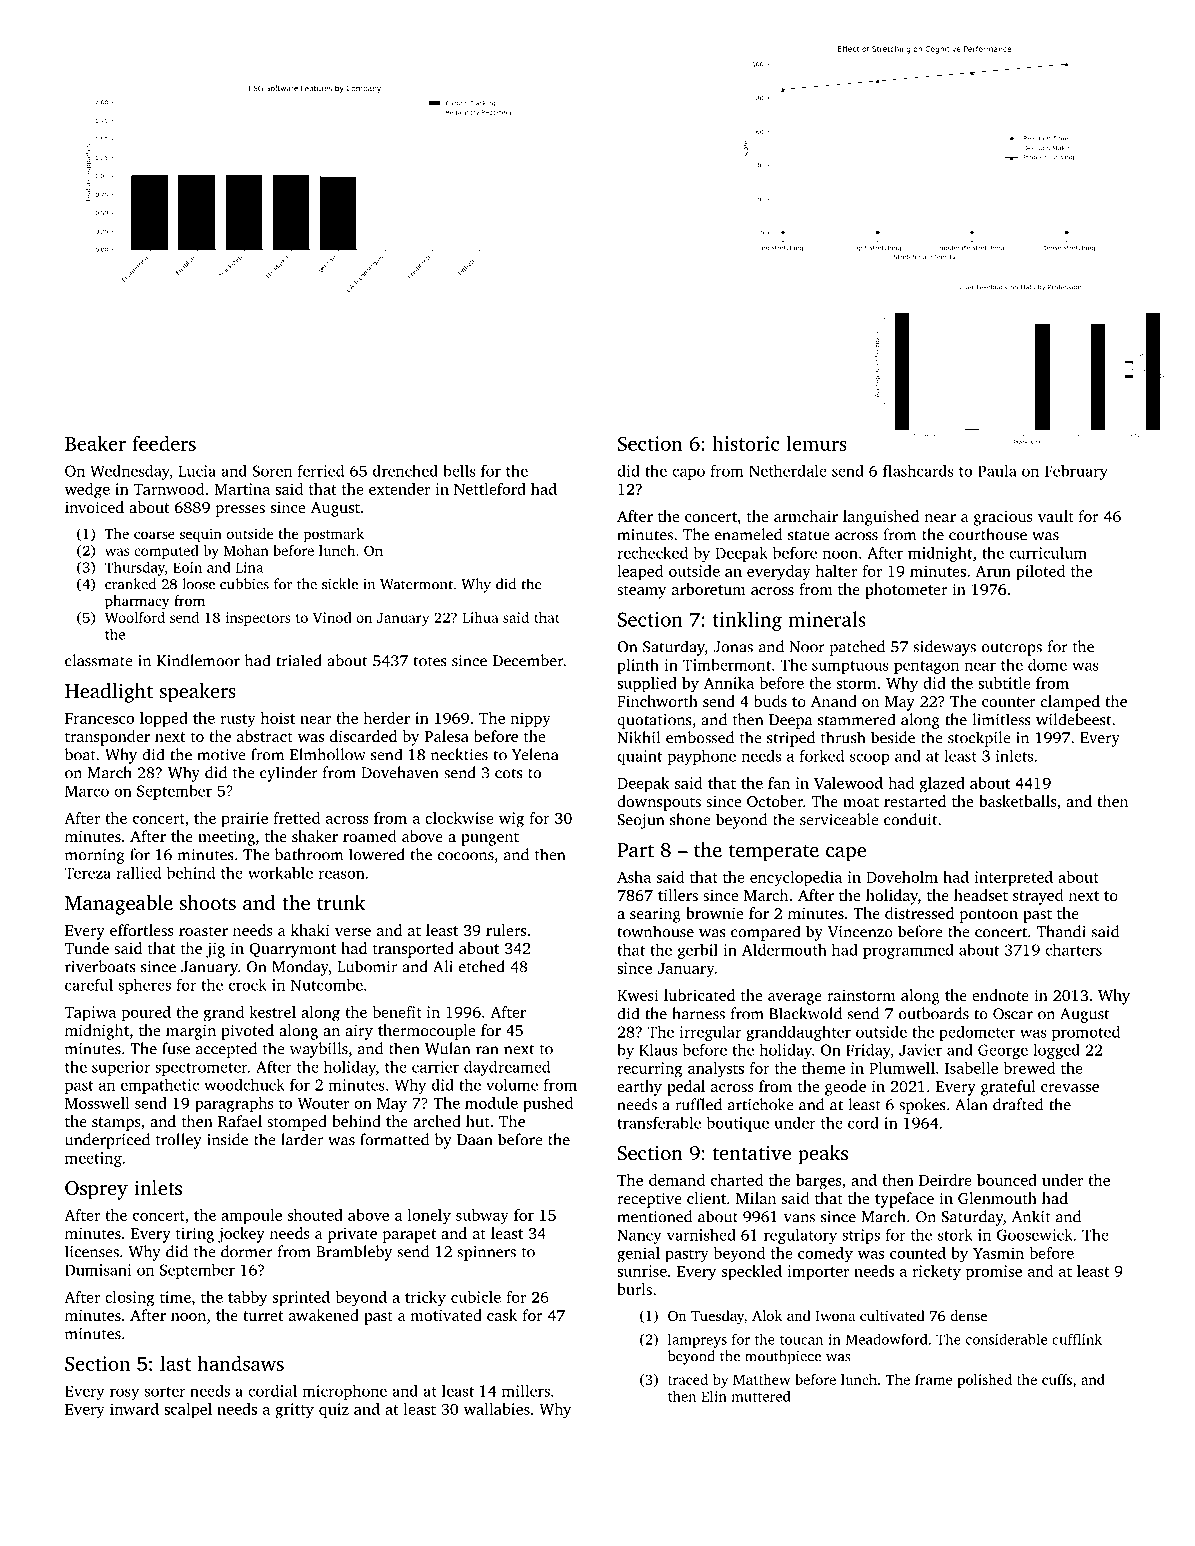  What do you see at coordinates (1073, 719) in the screenshot?
I see `wildebeest` at bounding box center [1073, 719].
